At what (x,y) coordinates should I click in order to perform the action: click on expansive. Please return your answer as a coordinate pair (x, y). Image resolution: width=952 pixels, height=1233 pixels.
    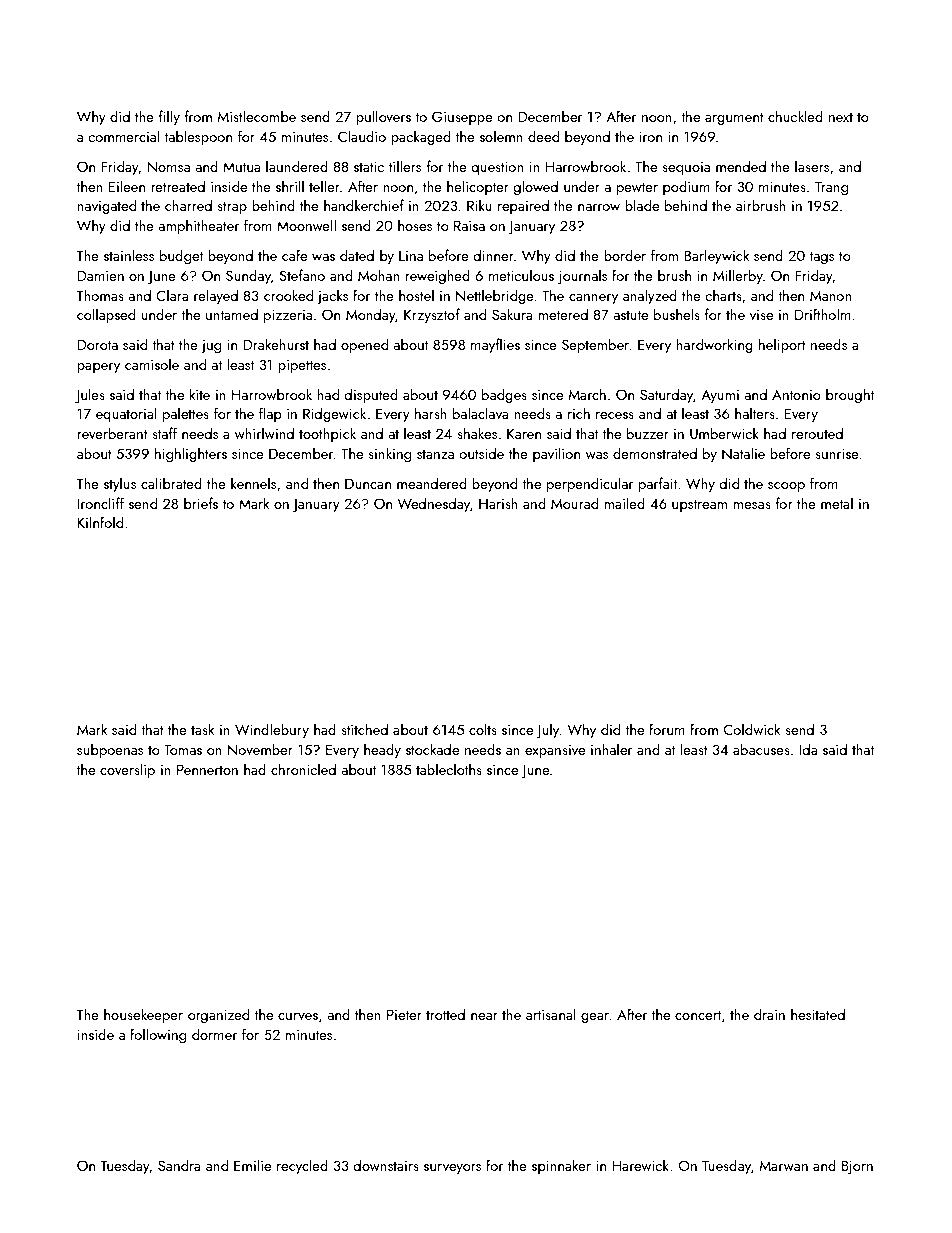
    Looking at the image, I should click on (555, 751).
